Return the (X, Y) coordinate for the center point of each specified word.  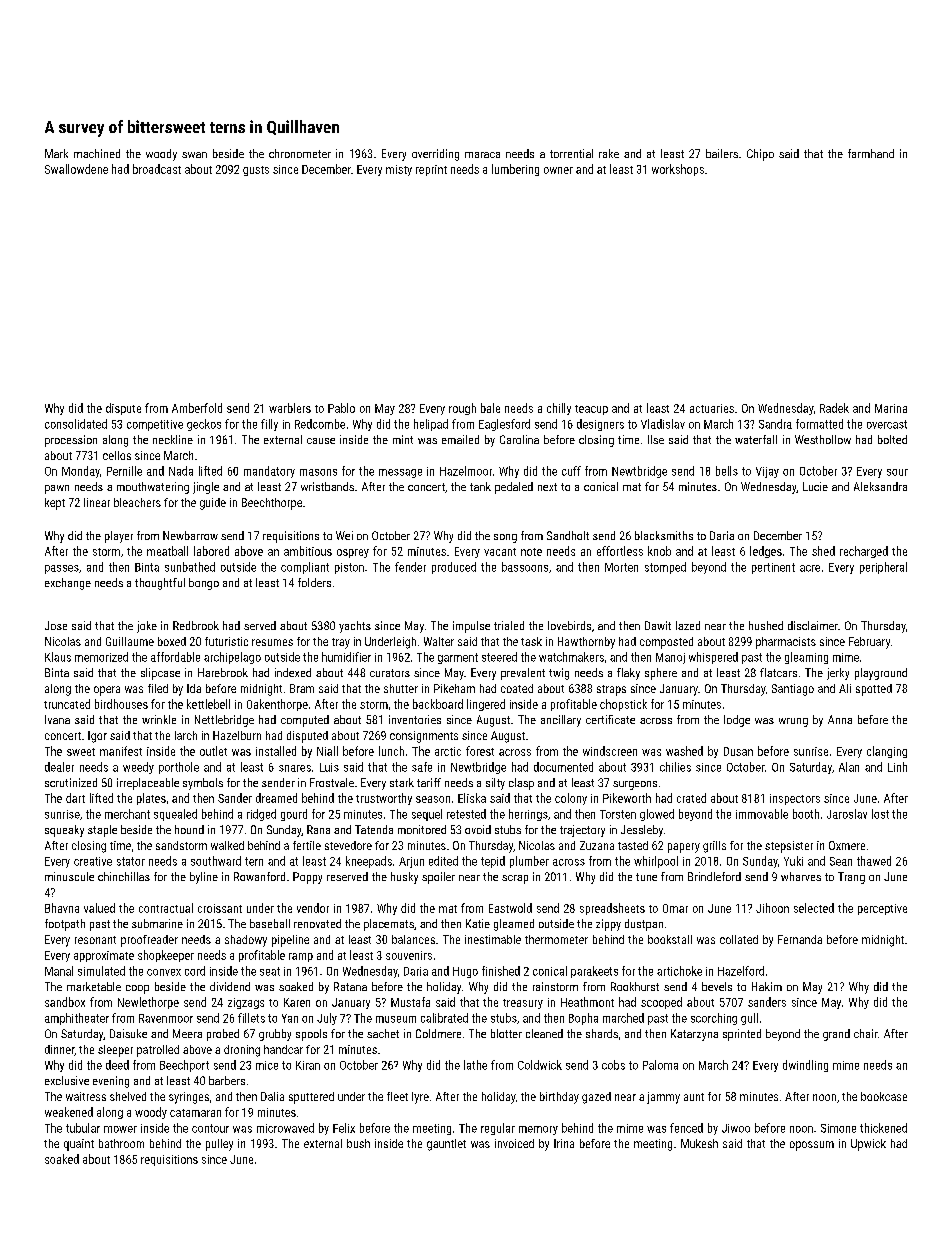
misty (399, 170)
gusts (256, 171)
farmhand (871, 153)
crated (691, 798)
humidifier (346, 657)
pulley (219, 1145)
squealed (175, 815)
